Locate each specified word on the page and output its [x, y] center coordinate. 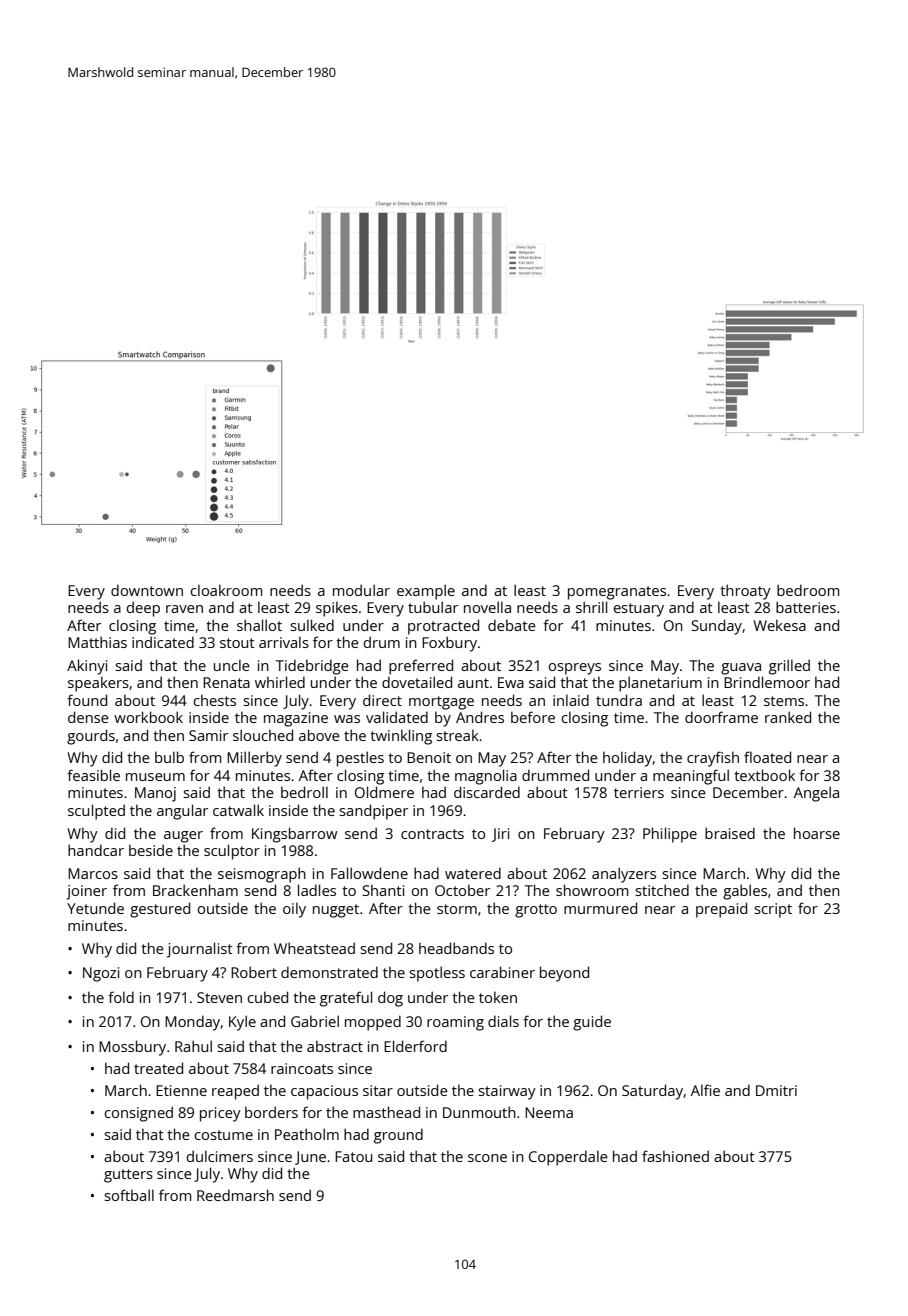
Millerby [254, 759]
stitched [662, 890]
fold [121, 997]
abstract [335, 1046]
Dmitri [776, 1090]
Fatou [353, 1156]
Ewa [511, 682]
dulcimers [220, 1156]
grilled [789, 667]
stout [237, 643]
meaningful [691, 777]
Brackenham [195, 890]
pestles [360, 759]
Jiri [500, 835]
